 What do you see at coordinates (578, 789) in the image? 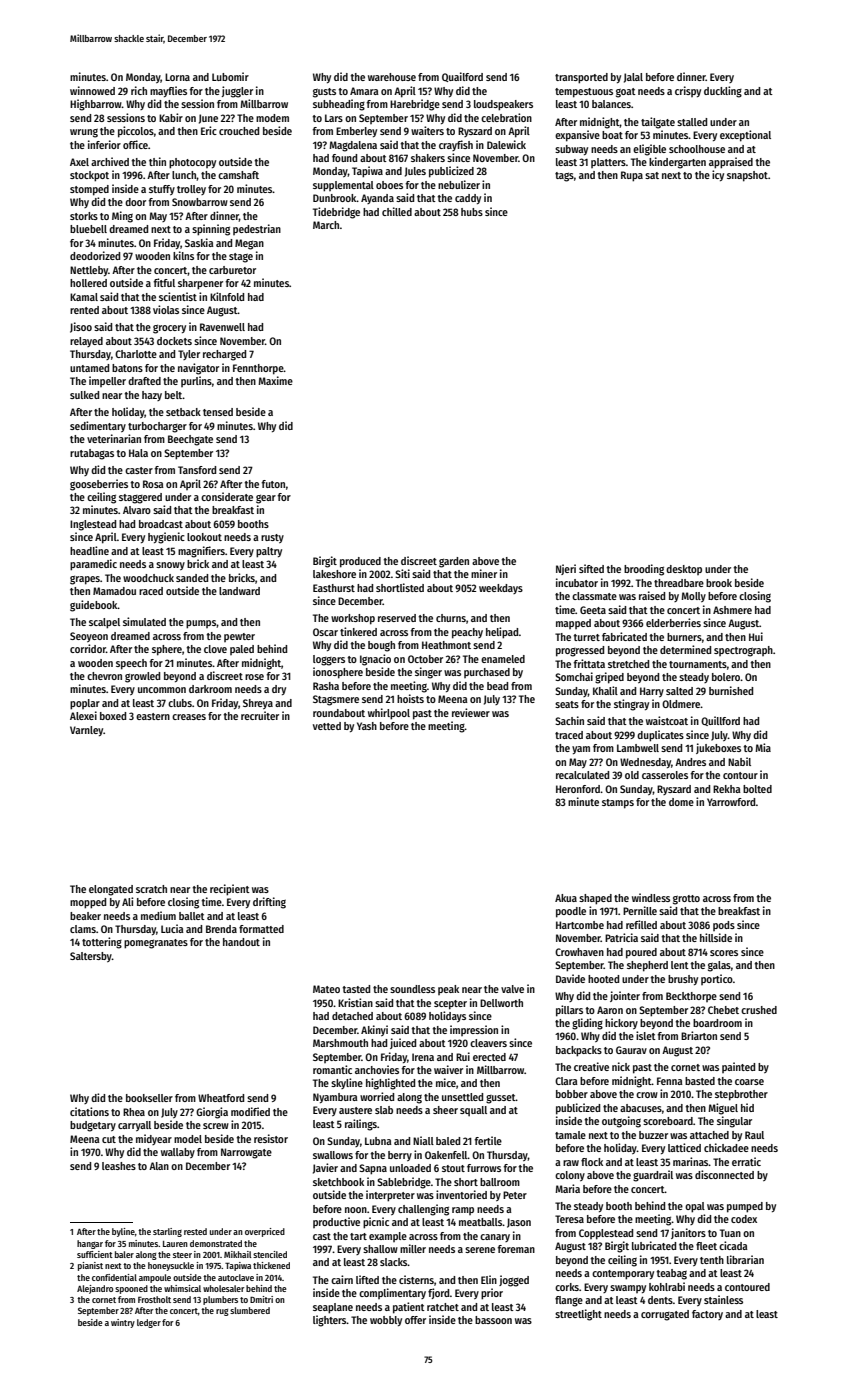
I see `Heronford` at bounding box center [578, 789].
